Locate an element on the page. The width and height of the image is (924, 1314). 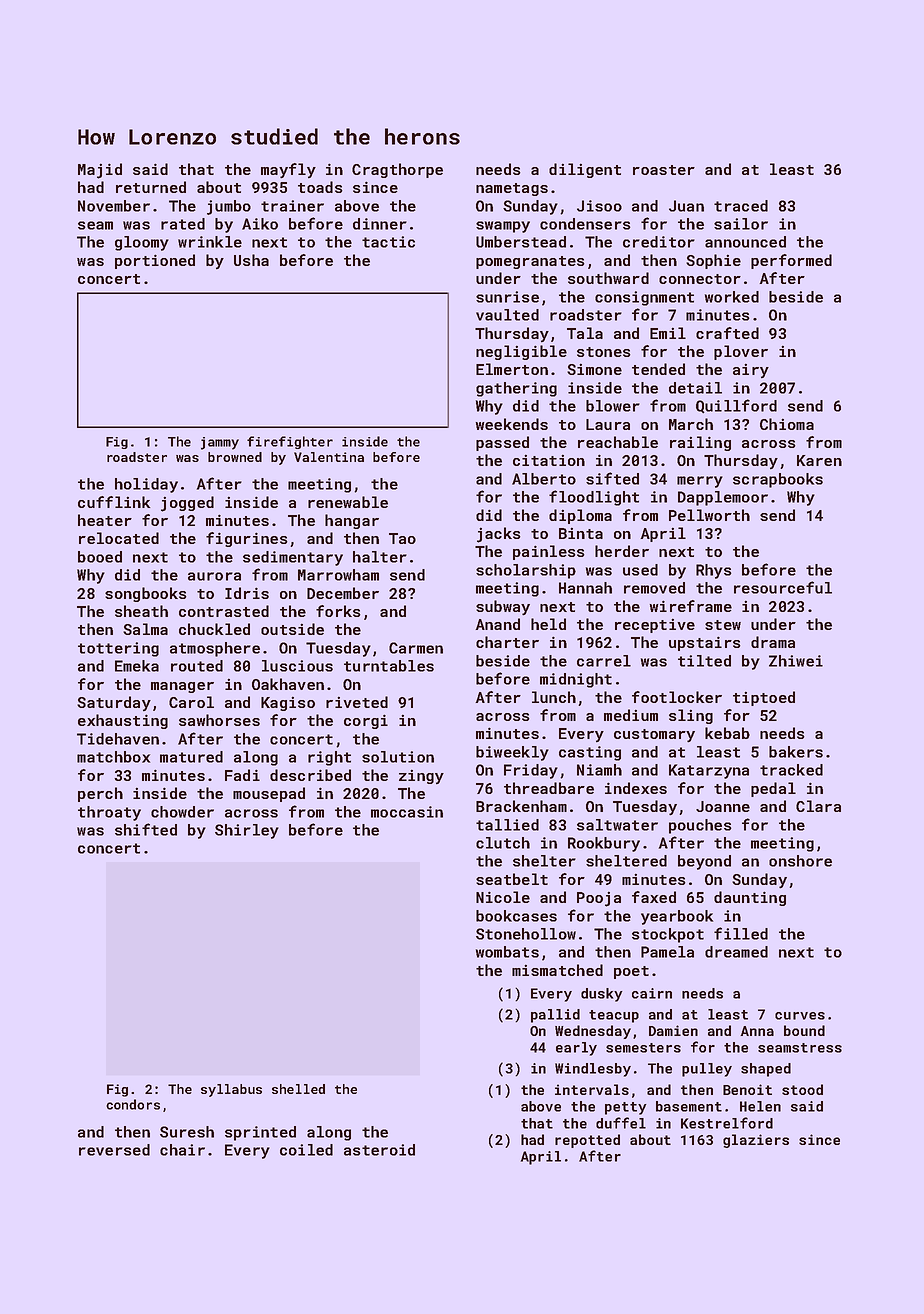
Laura is located at coordinates (608, 424).
